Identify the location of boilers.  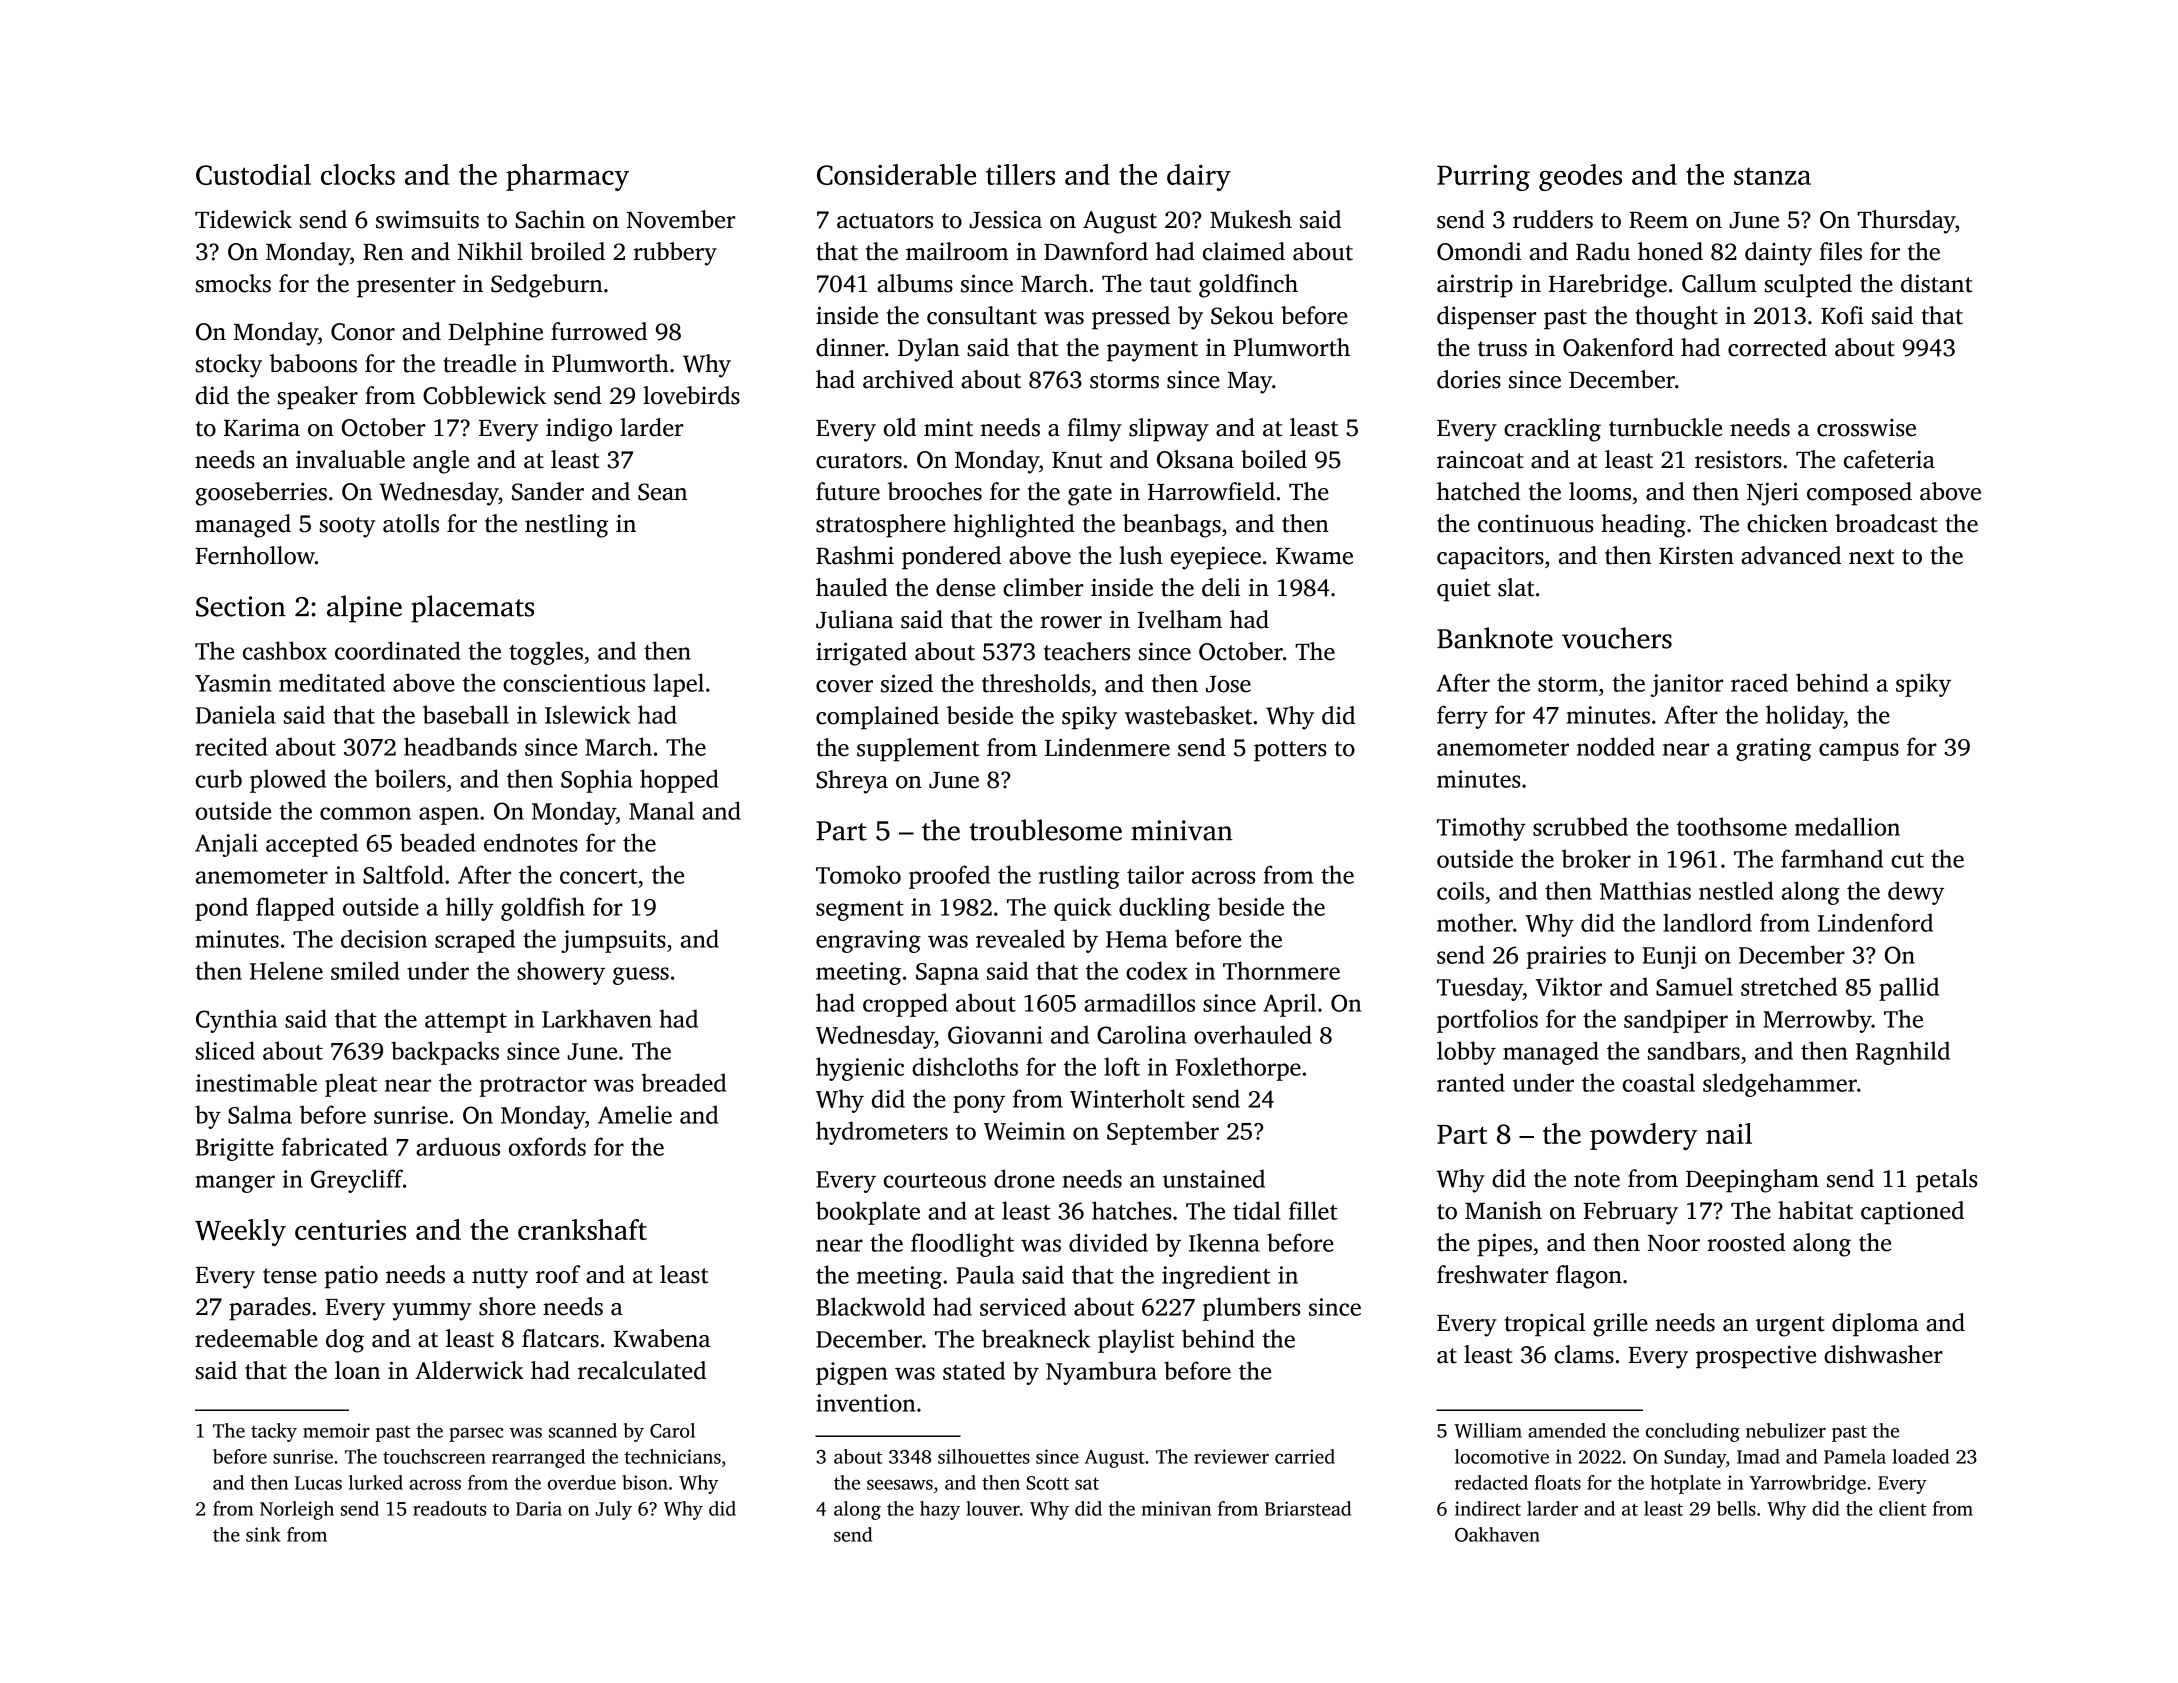
(410, 778).
